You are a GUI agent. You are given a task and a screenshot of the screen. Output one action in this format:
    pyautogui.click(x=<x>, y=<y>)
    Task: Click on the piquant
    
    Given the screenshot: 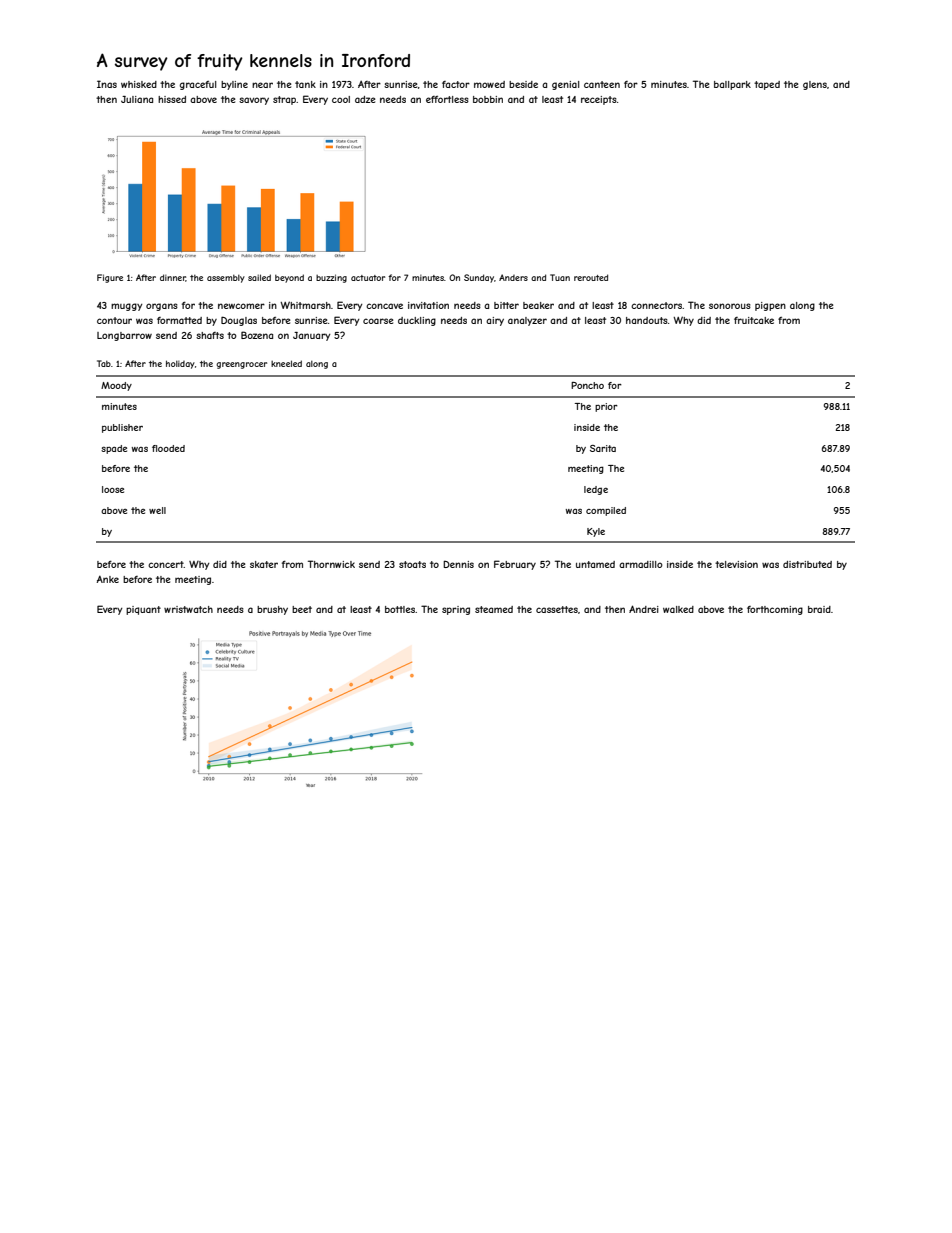 What is the action you would take?
    pyautogui.click(x=143, y=610)
